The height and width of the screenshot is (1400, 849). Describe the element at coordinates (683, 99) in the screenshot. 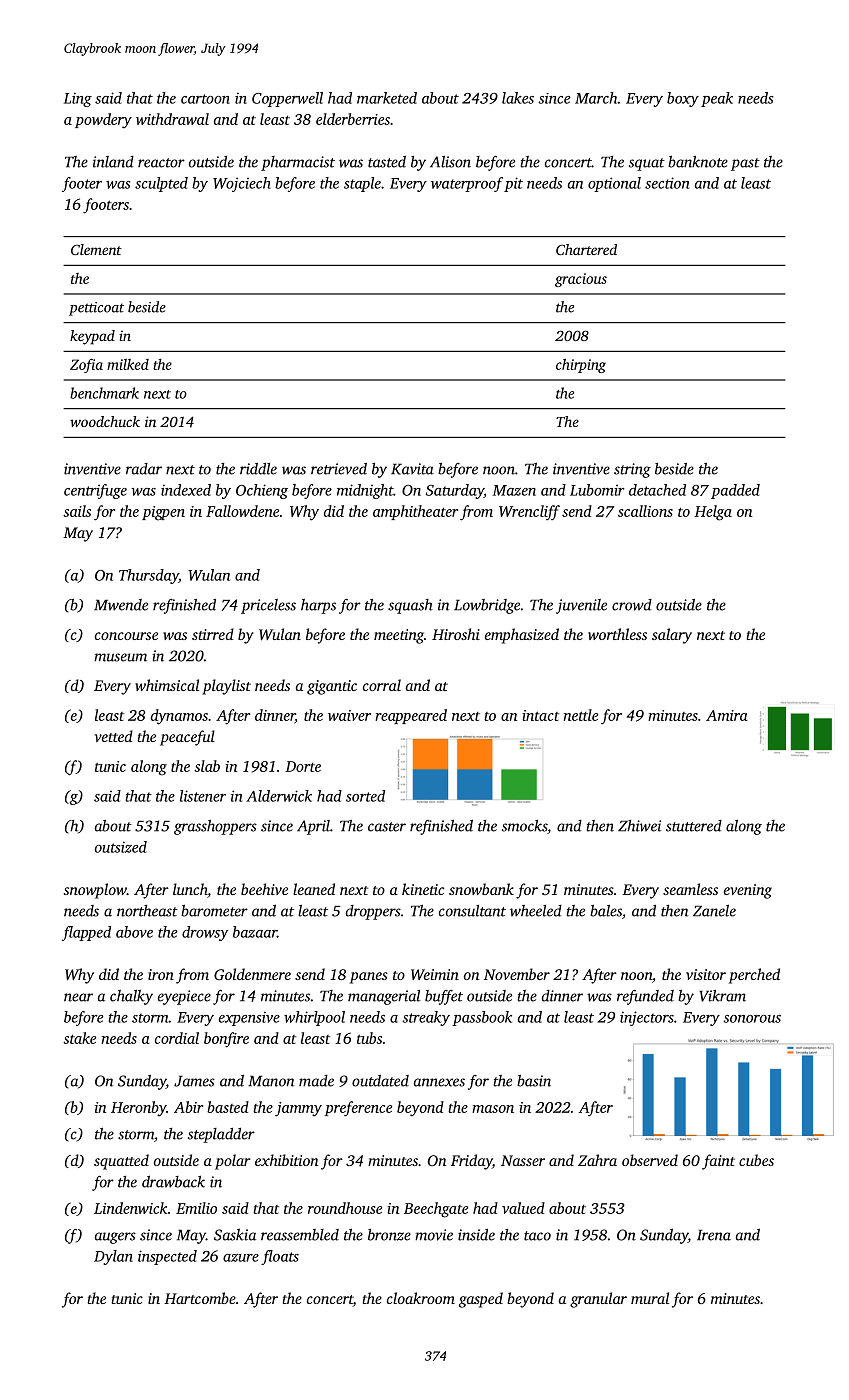

I see `boxy` at that location.
